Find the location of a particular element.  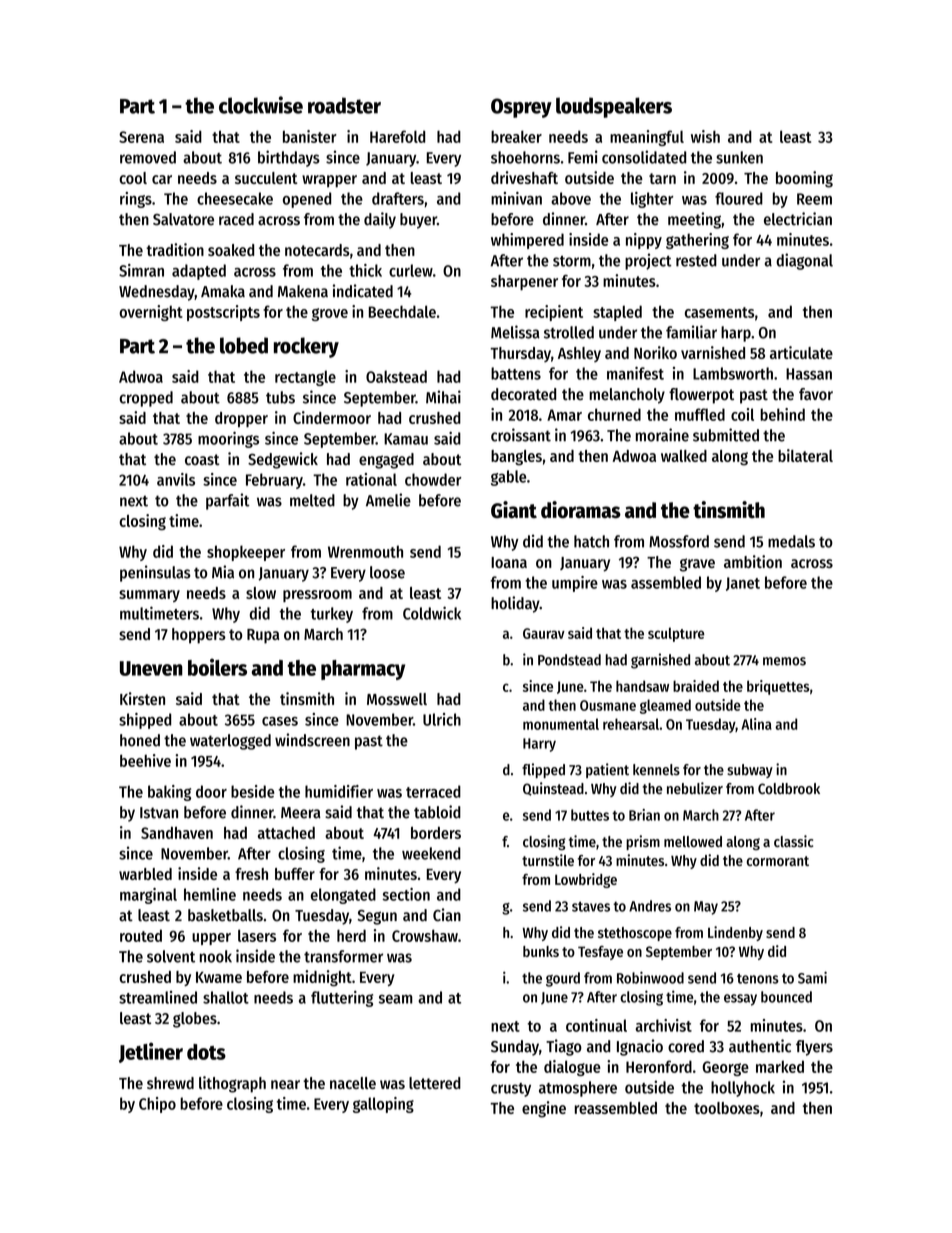

engine is located at coordinates (544, 1109).
